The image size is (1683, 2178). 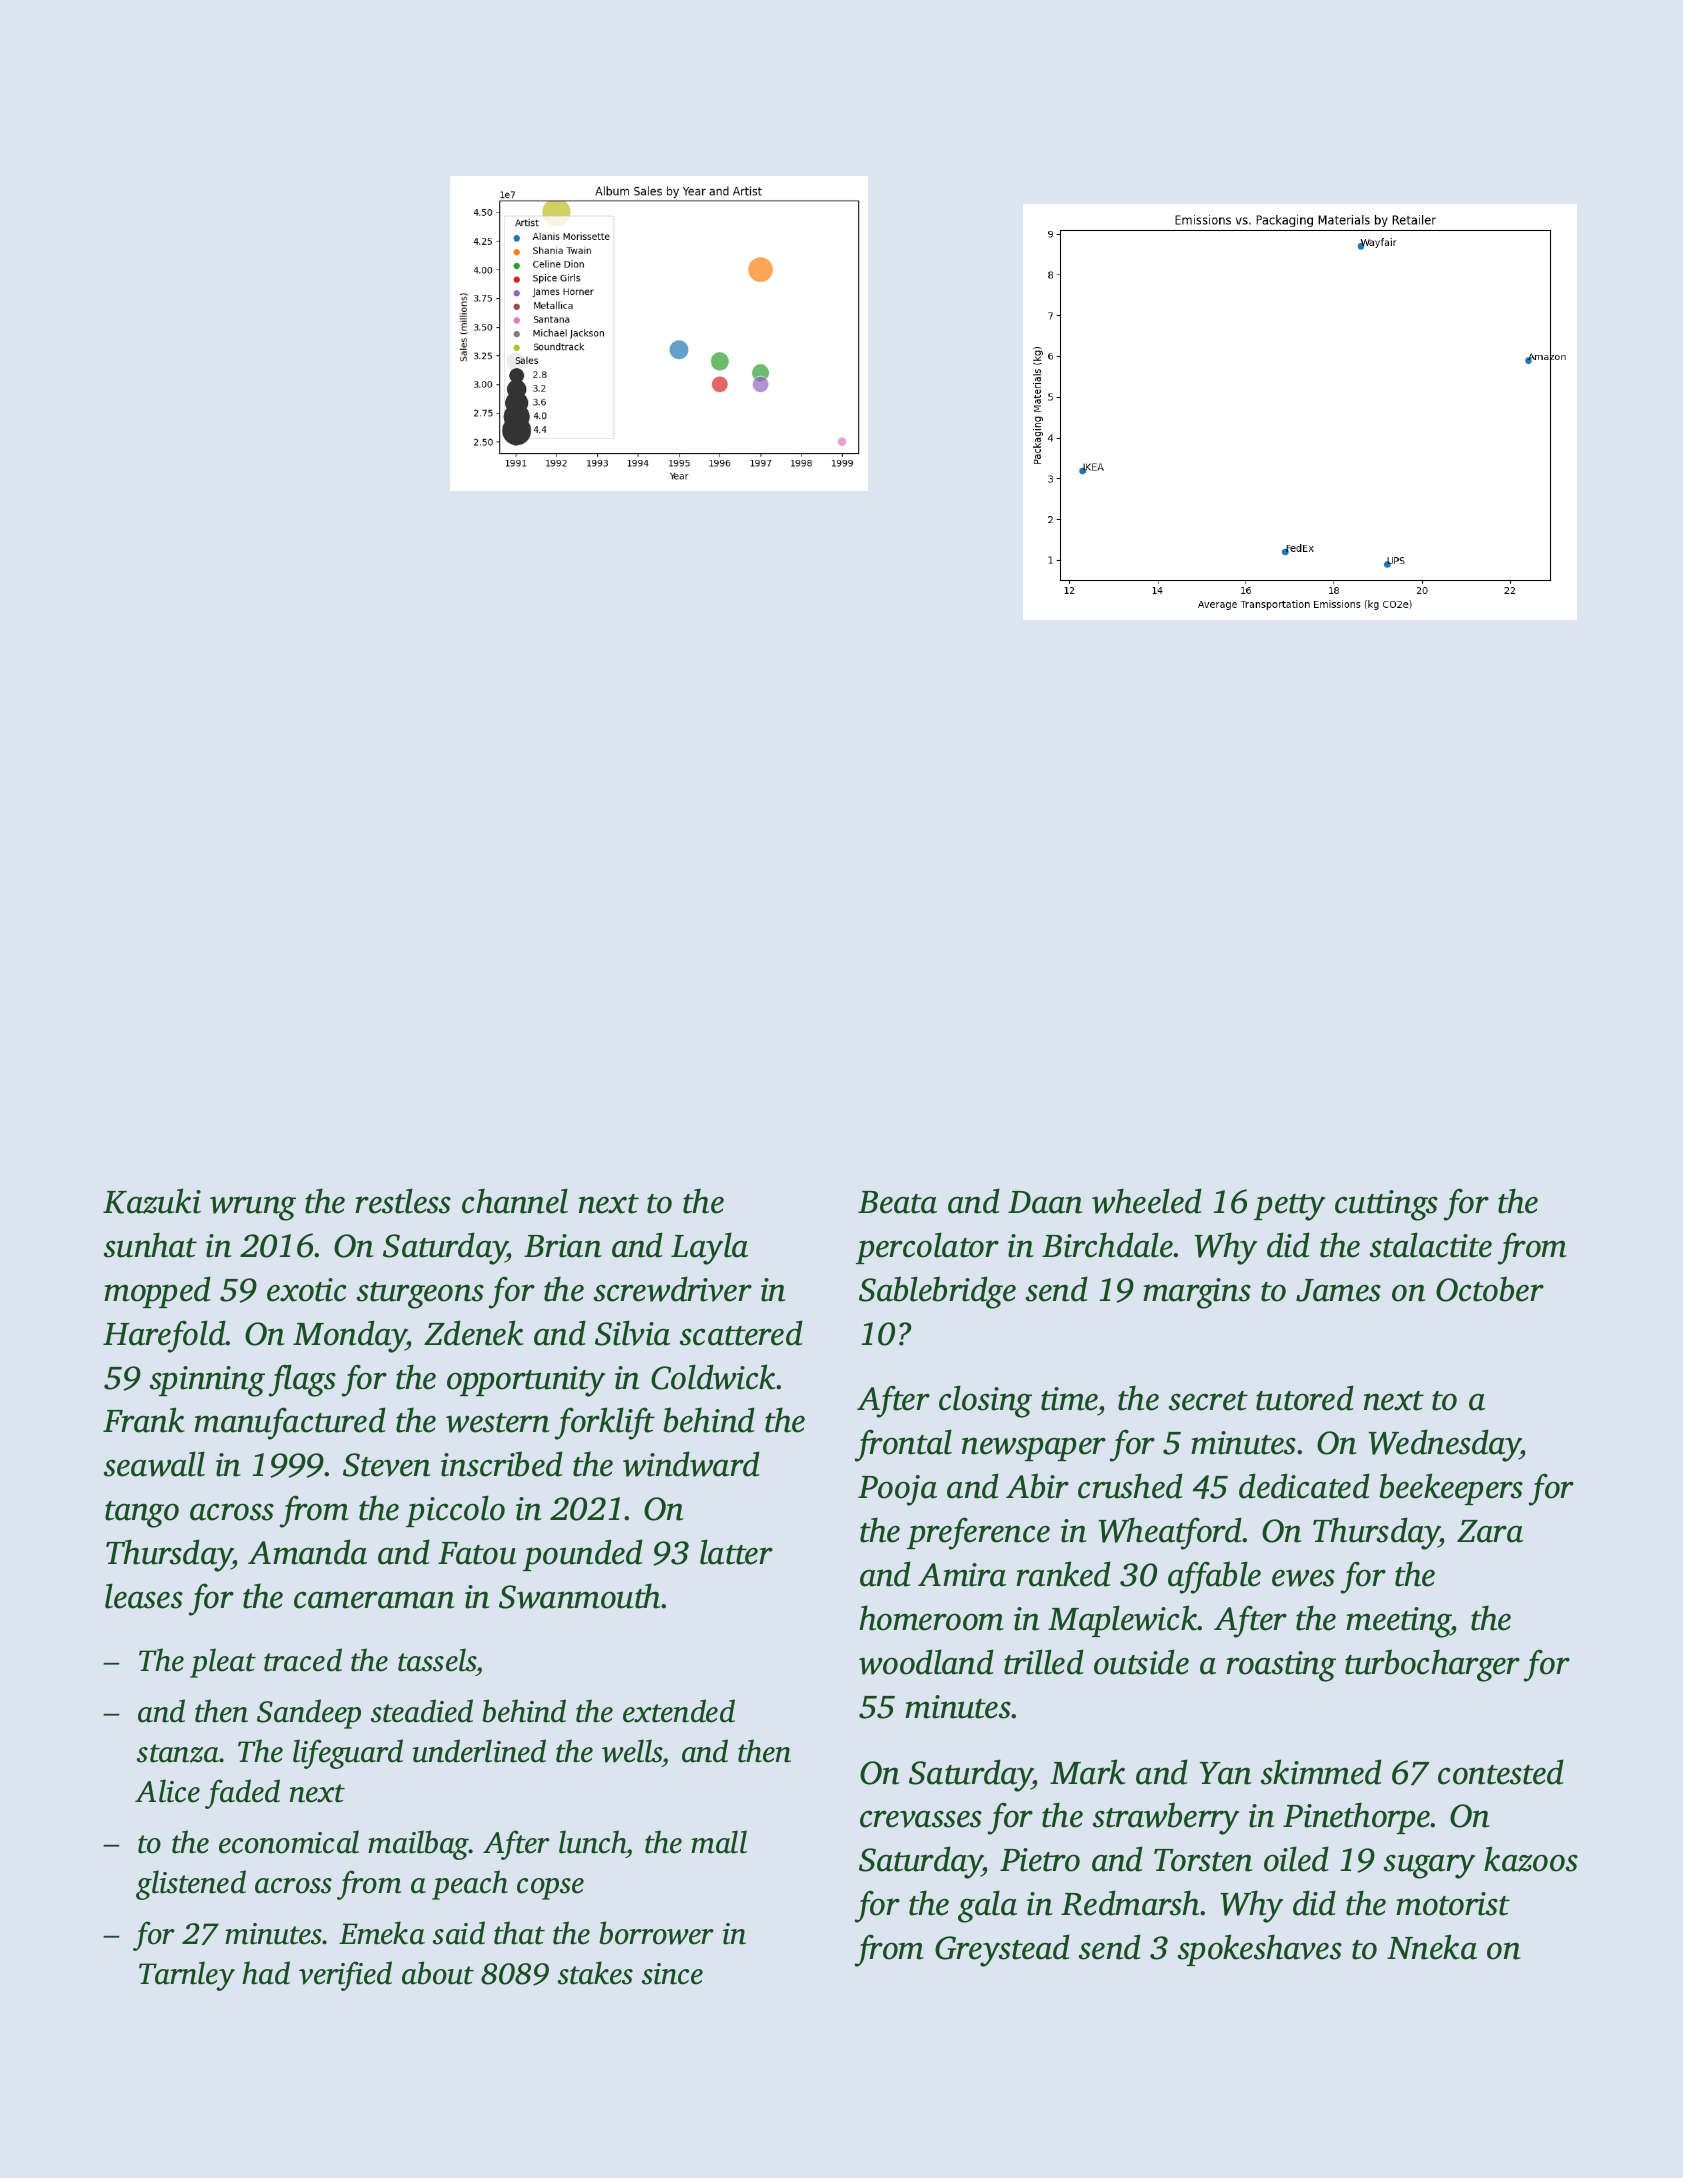 What do you see at coordinates (926, 1662) in the image?
I see `woodland` at bounding box center [926, 1662].
